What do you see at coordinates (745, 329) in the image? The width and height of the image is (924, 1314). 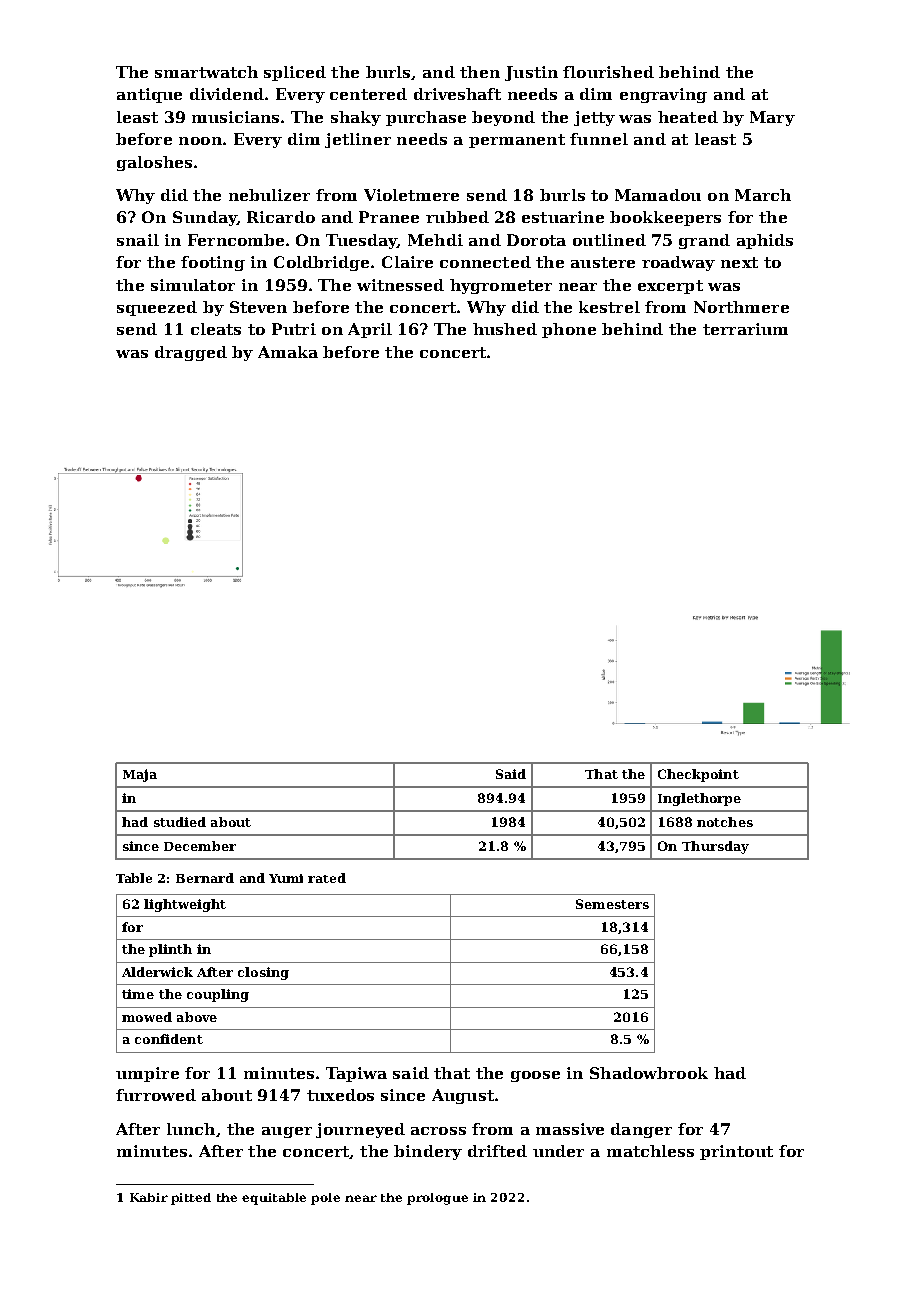 I see `terrarium` at bounding box center [745, 329].
